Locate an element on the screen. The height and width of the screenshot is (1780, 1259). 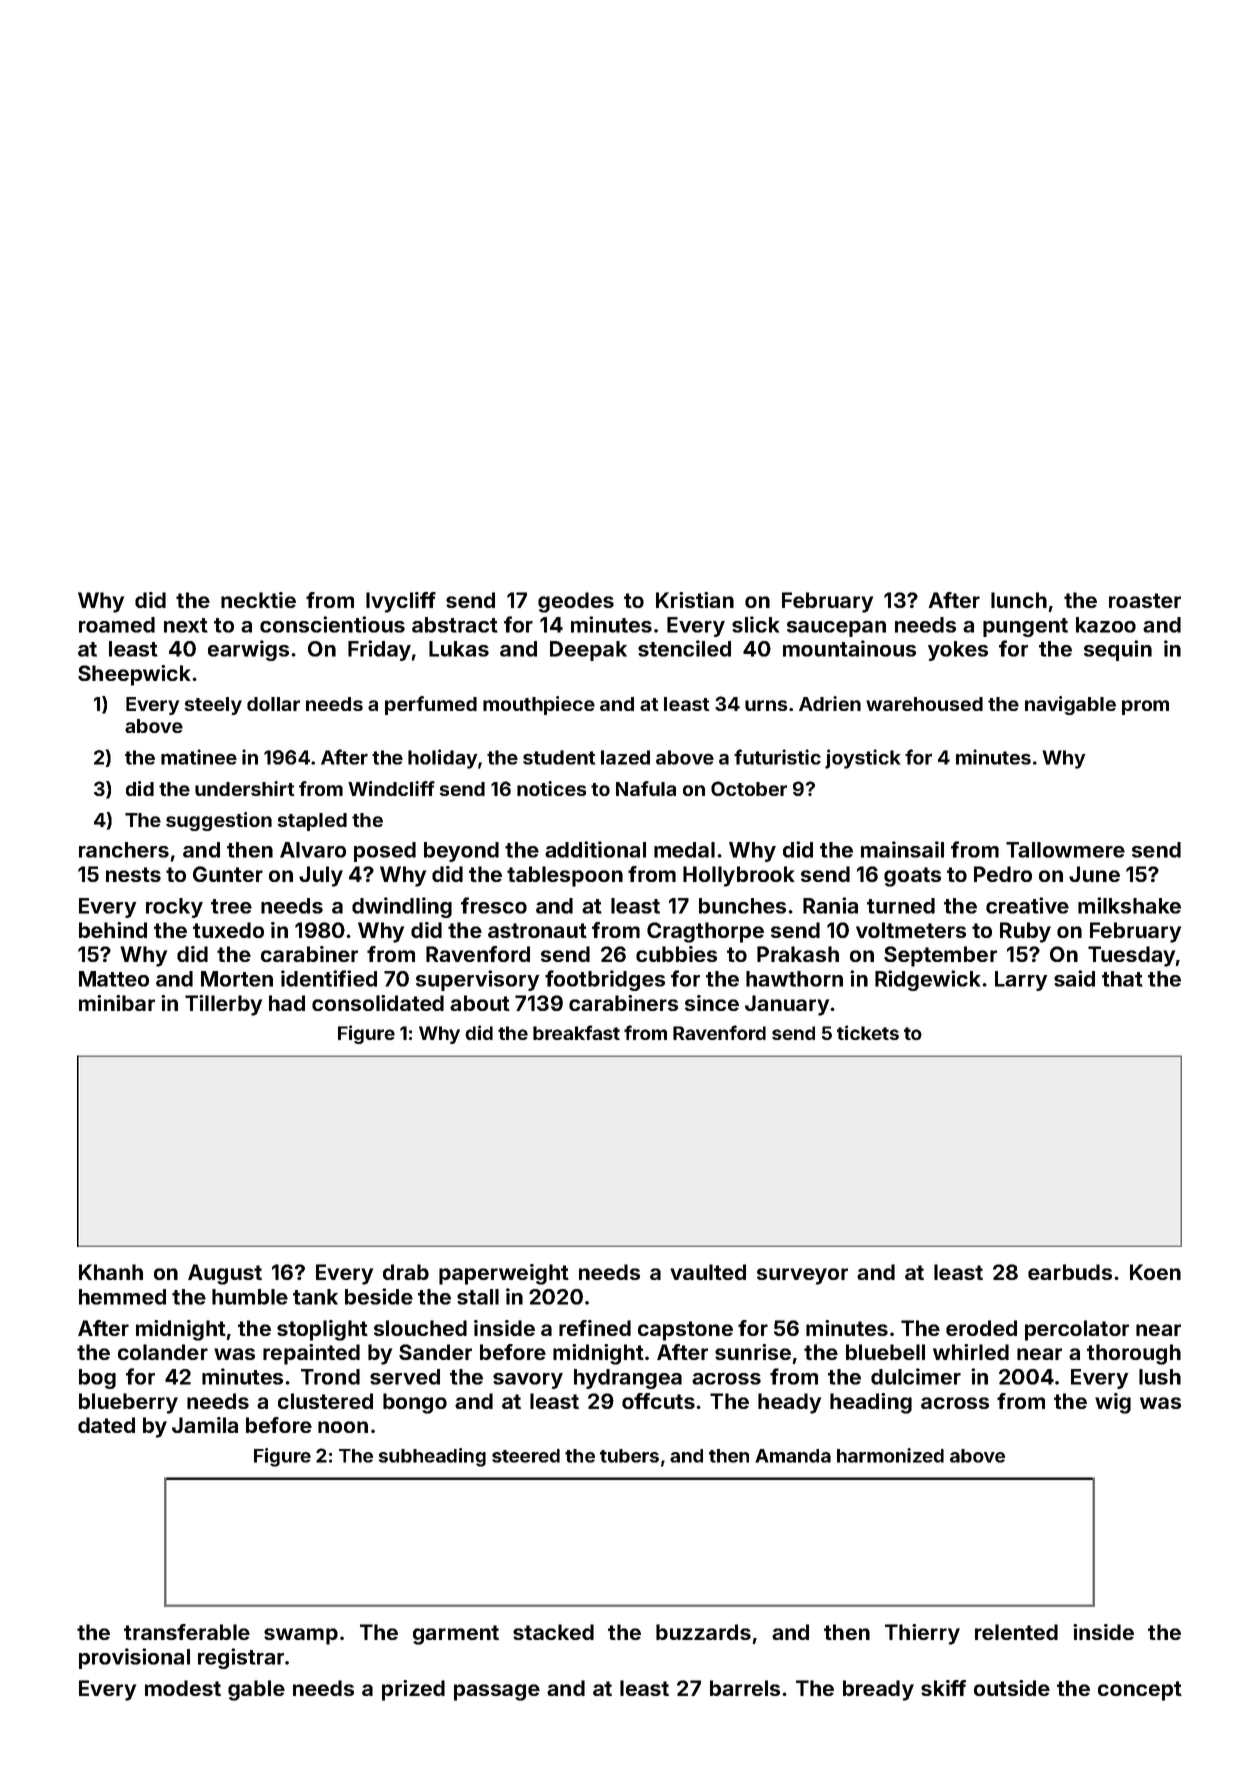
earbuds is located at coordinates (1070, 1272).
